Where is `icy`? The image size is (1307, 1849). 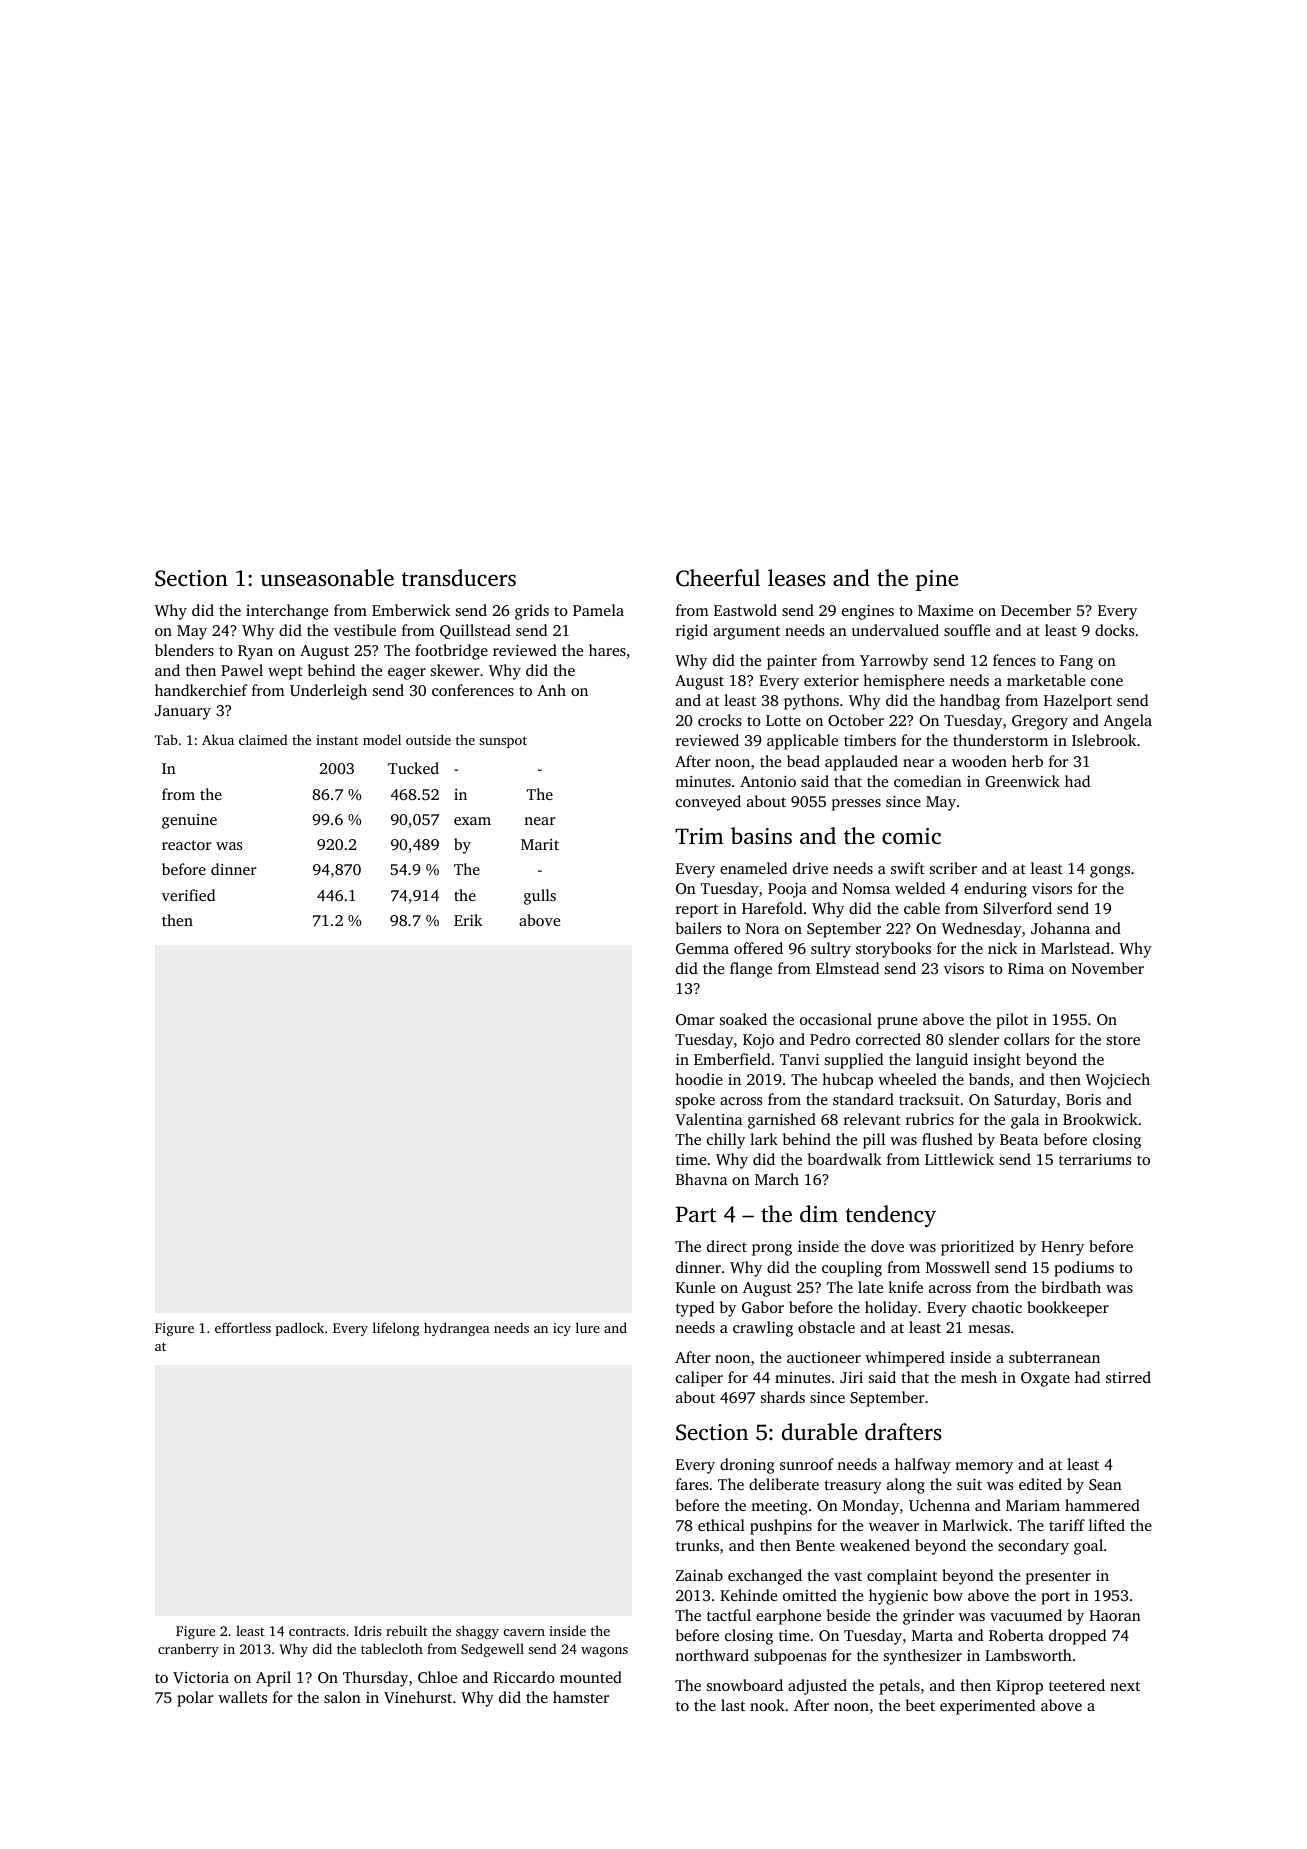 icy is located at coordinates (562, 1329).
